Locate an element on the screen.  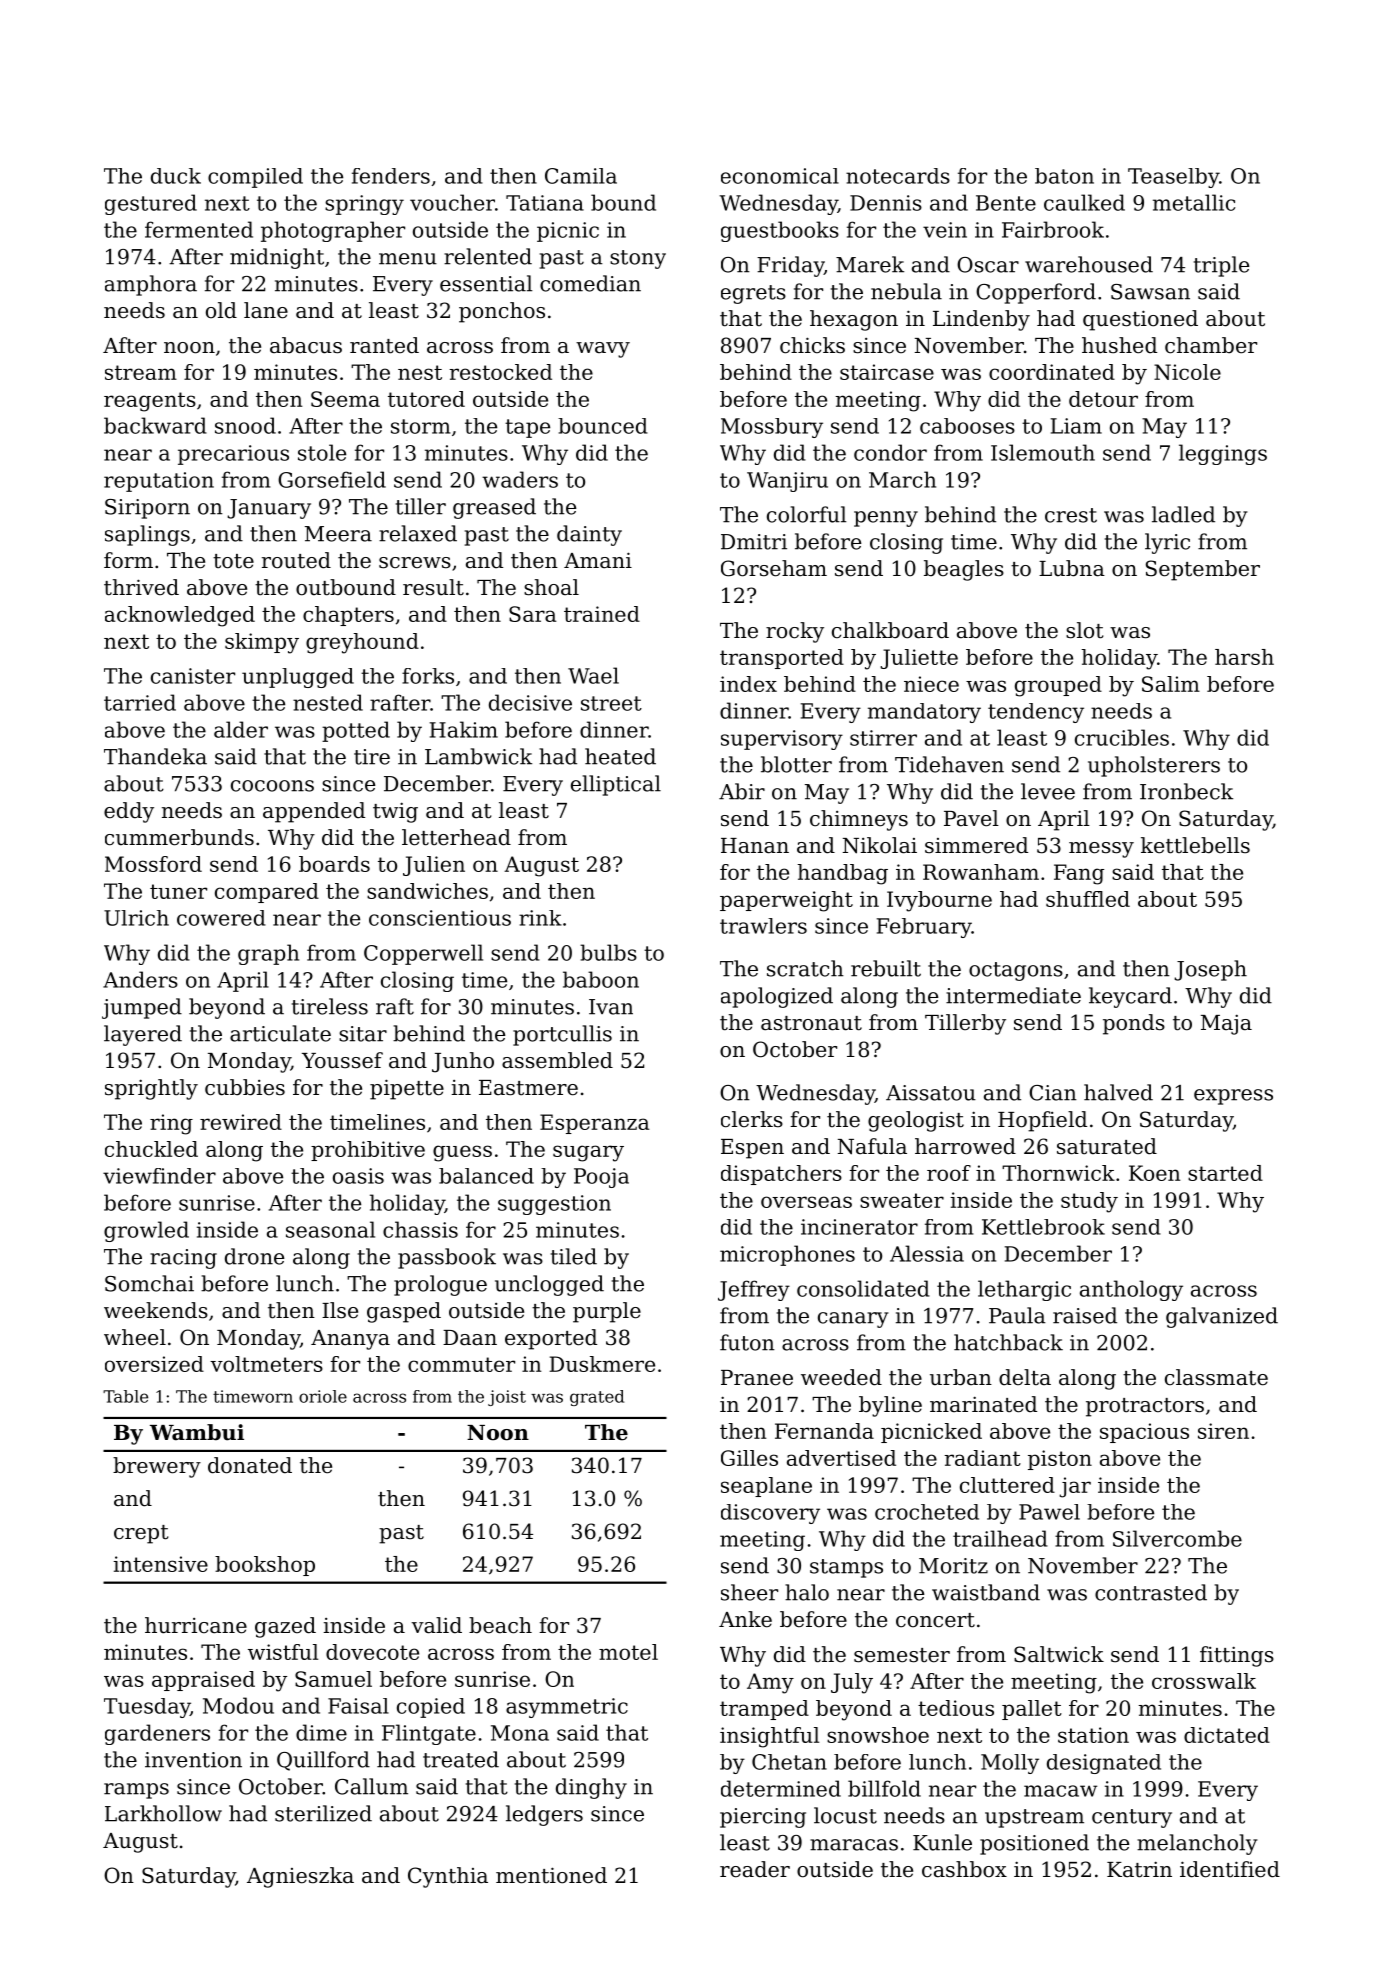
ranted is located at coordinates (384, 345).
